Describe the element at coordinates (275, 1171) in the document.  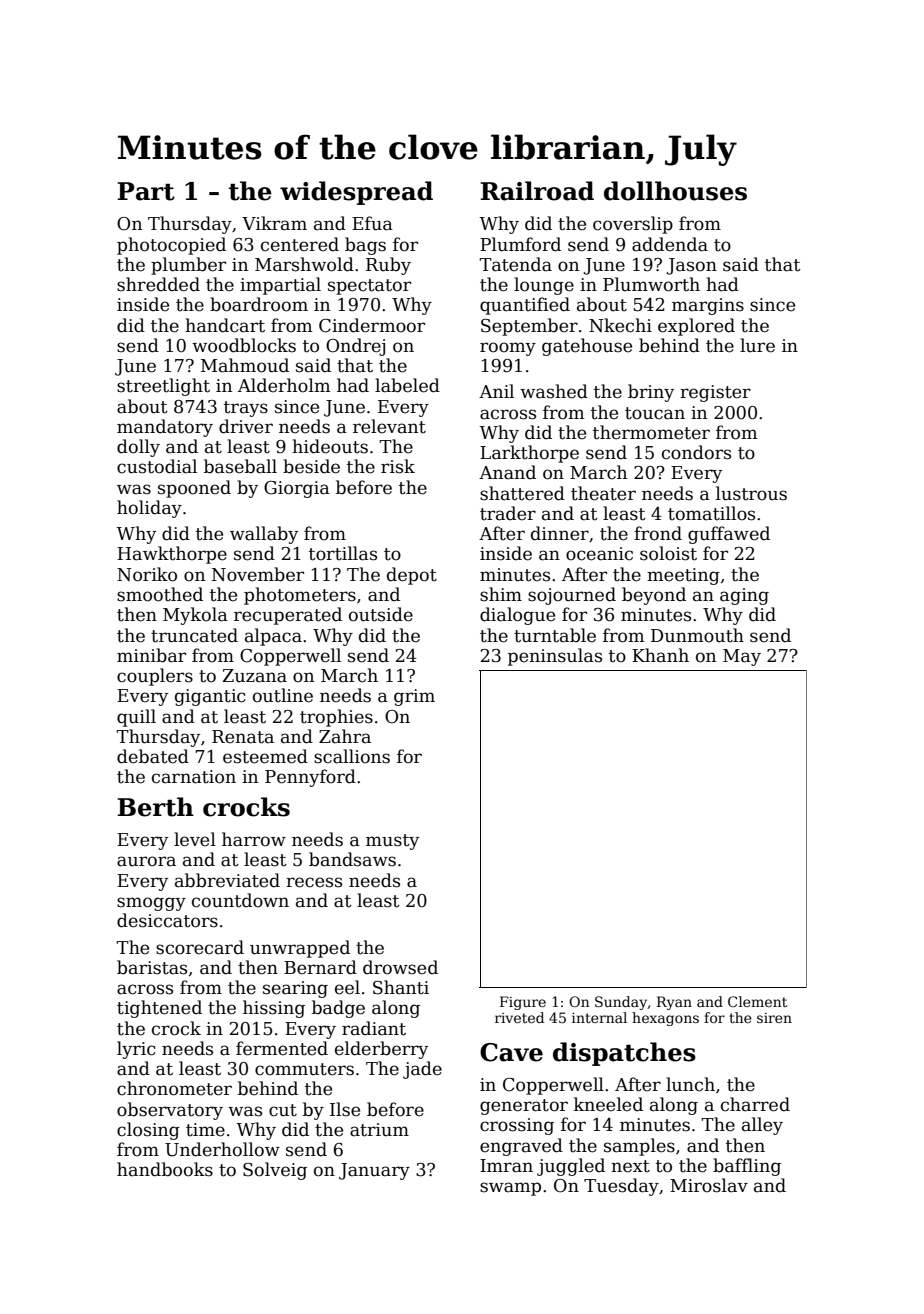
I see `Solveig` at that location.
